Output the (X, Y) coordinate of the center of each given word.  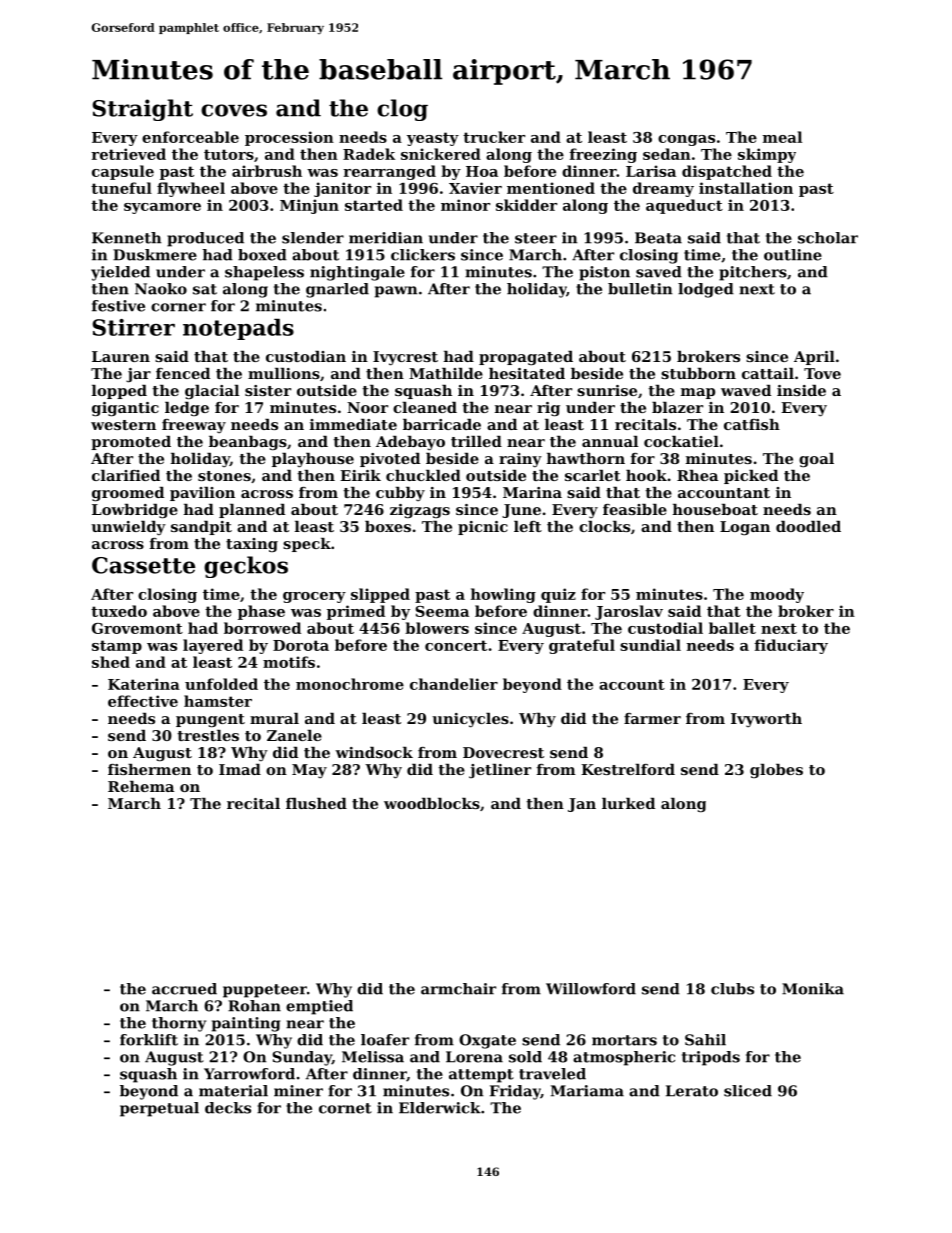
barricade (442, 424)
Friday (515, 1092)
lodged (706, 290)
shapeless (264, 273)
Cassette (143, 565)
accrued (184, 989)
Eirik (360, 475)
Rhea (697, 475)
